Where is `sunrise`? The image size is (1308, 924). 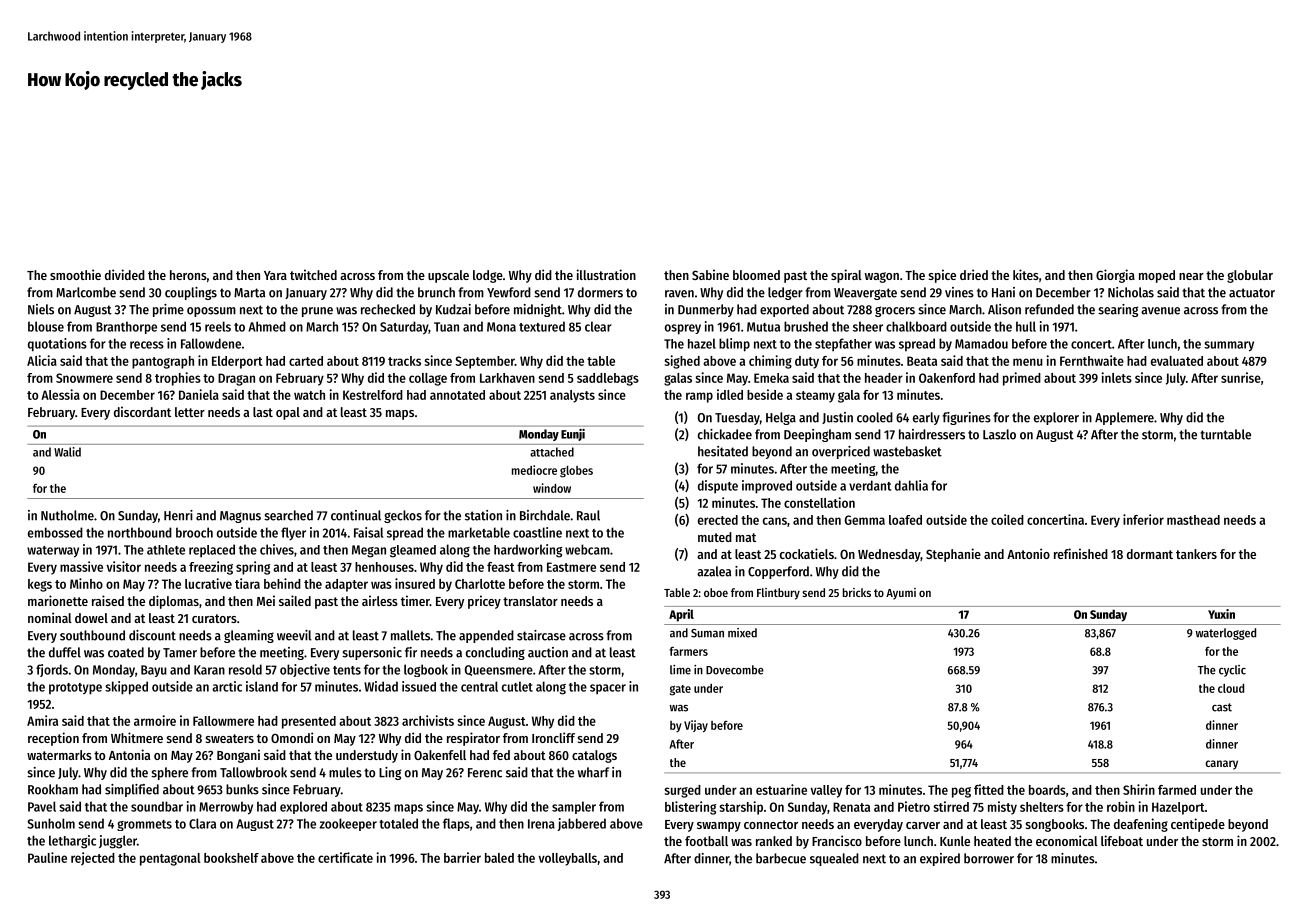
sunrise is located at coordinates (1241, 377).
